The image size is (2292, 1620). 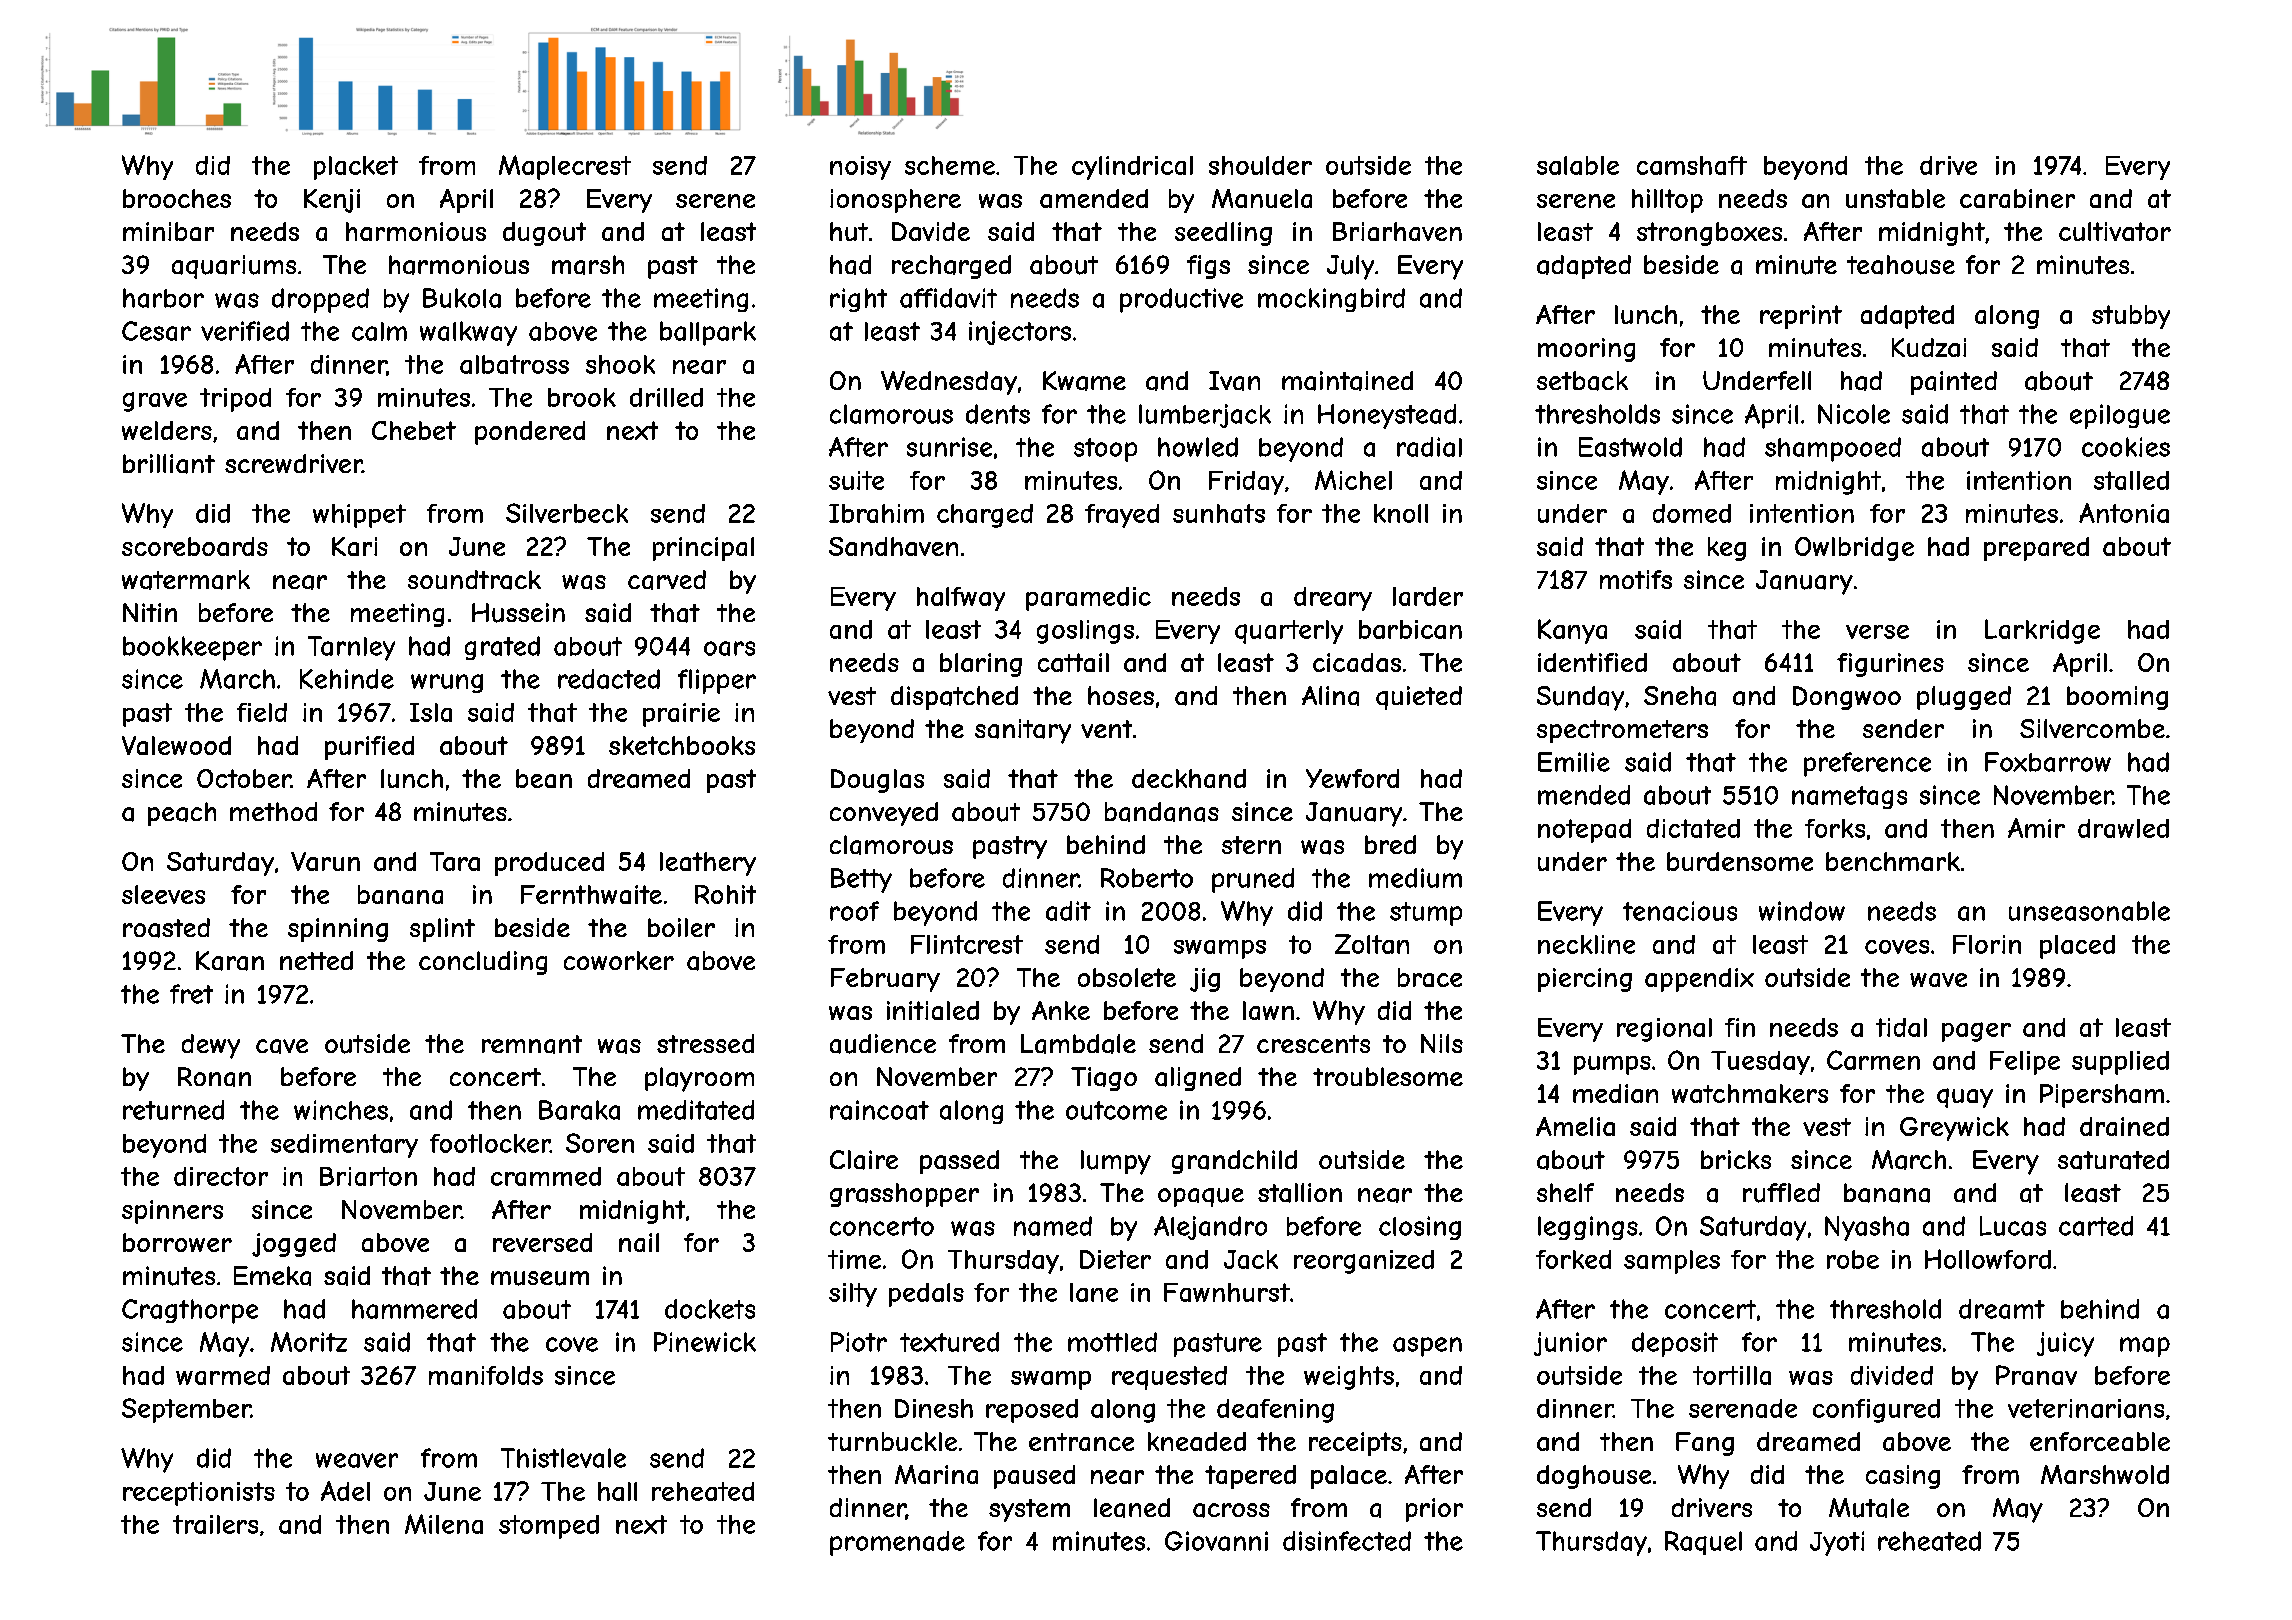 I want to click on harbor, so click(x=163, y=298).
